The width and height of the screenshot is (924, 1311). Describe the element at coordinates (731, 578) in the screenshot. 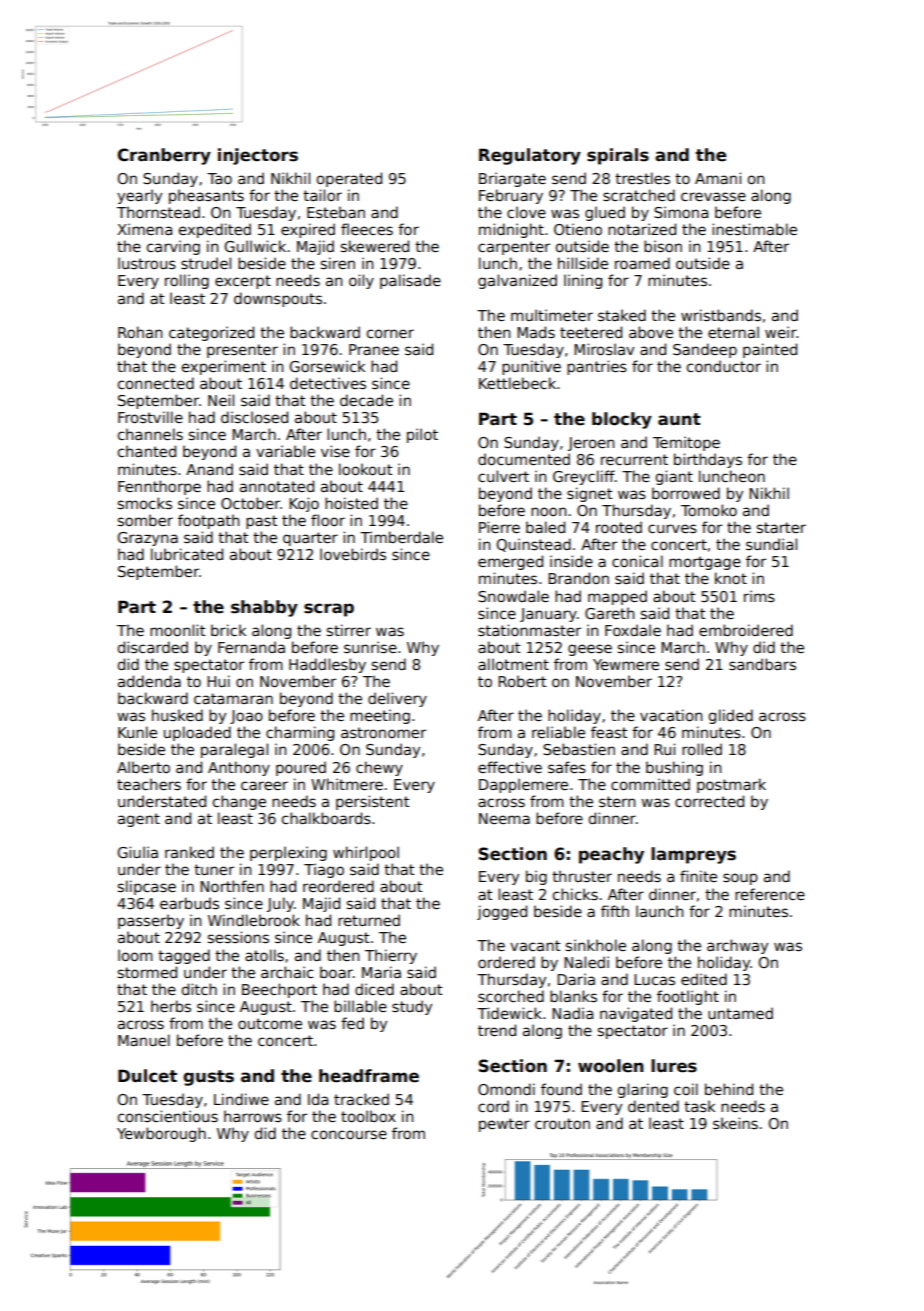

I see `knot` at that location.
